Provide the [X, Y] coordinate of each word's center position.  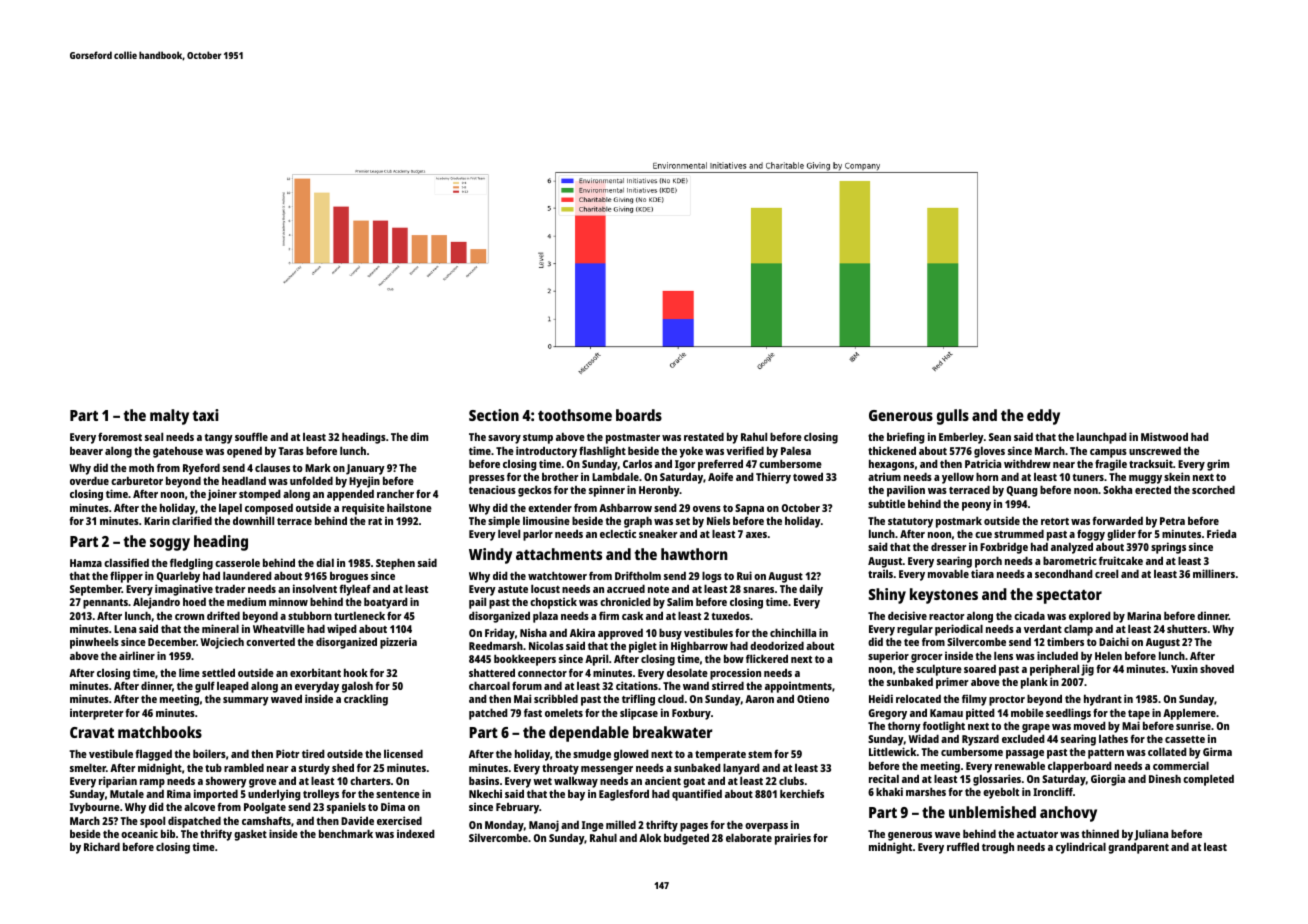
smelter [88, 767]
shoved [1217, 668]
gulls [953, 417]
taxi [205, 415]
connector [542, 673]
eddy [1043, 417]
